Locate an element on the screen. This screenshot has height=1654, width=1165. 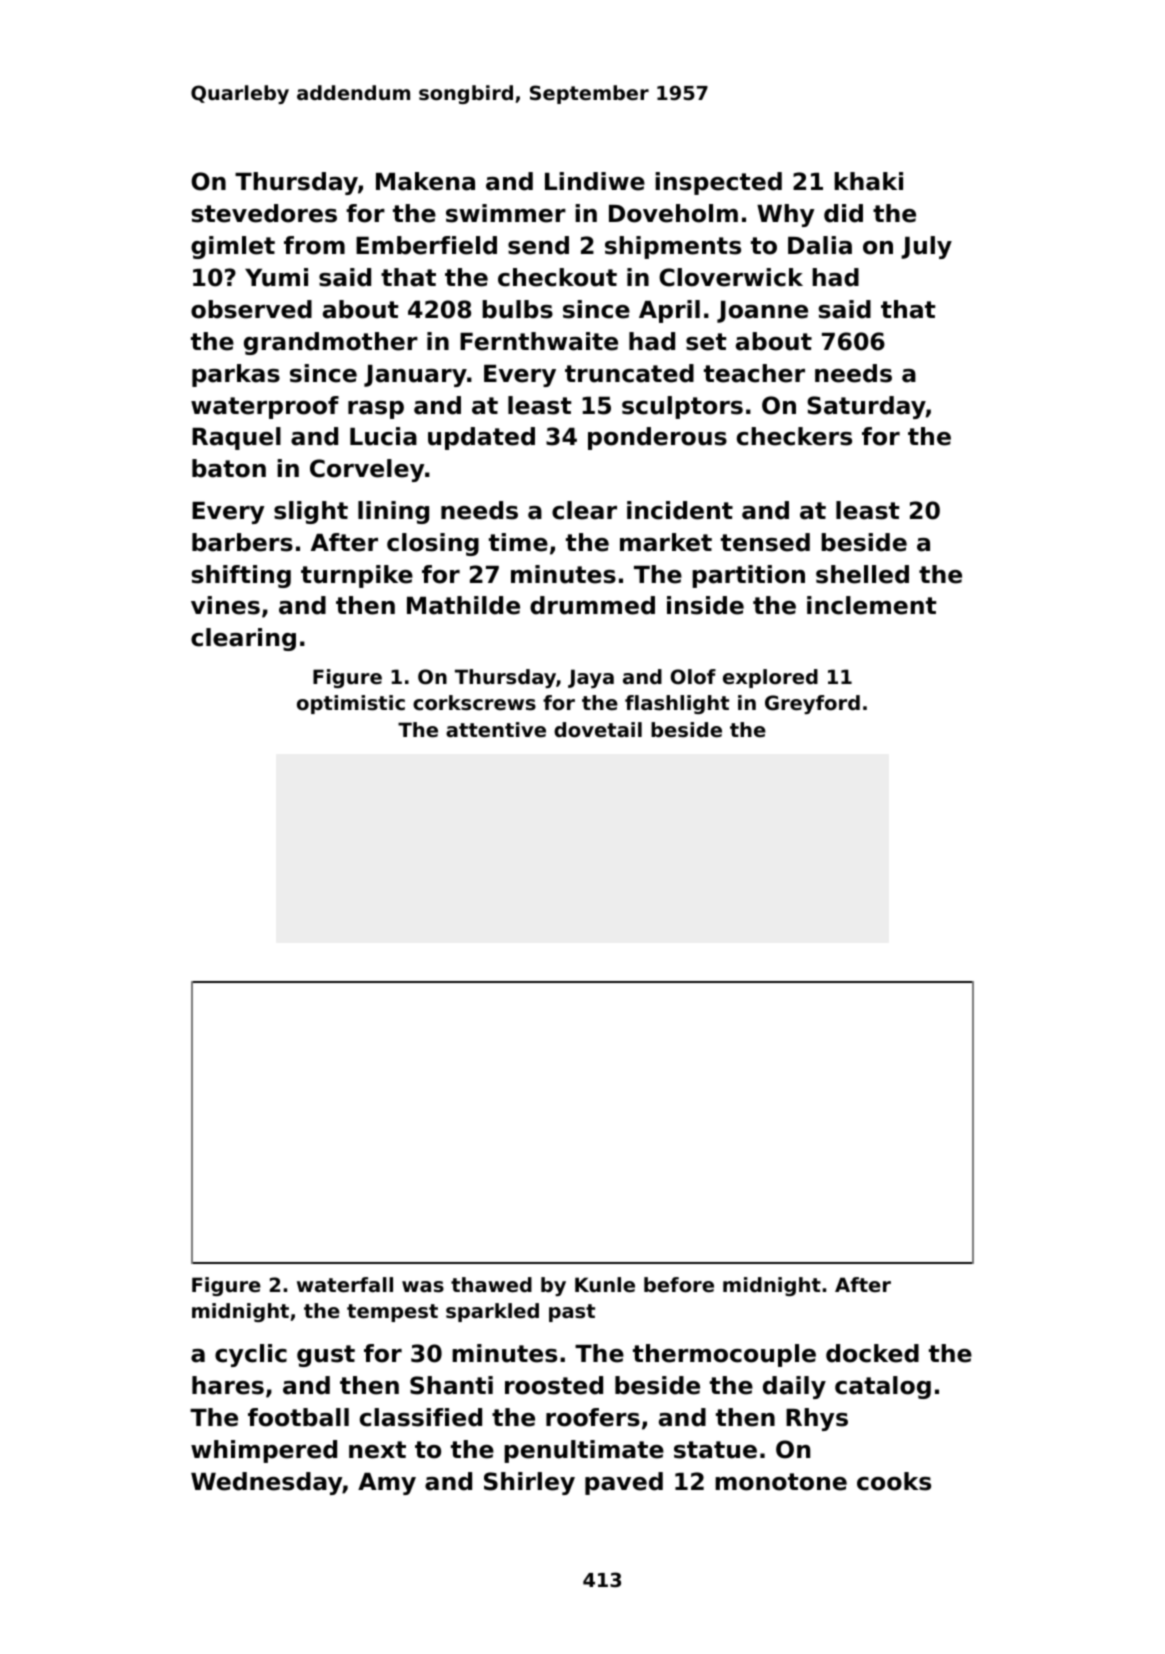
paved is located at coordinates (624, 1483).
